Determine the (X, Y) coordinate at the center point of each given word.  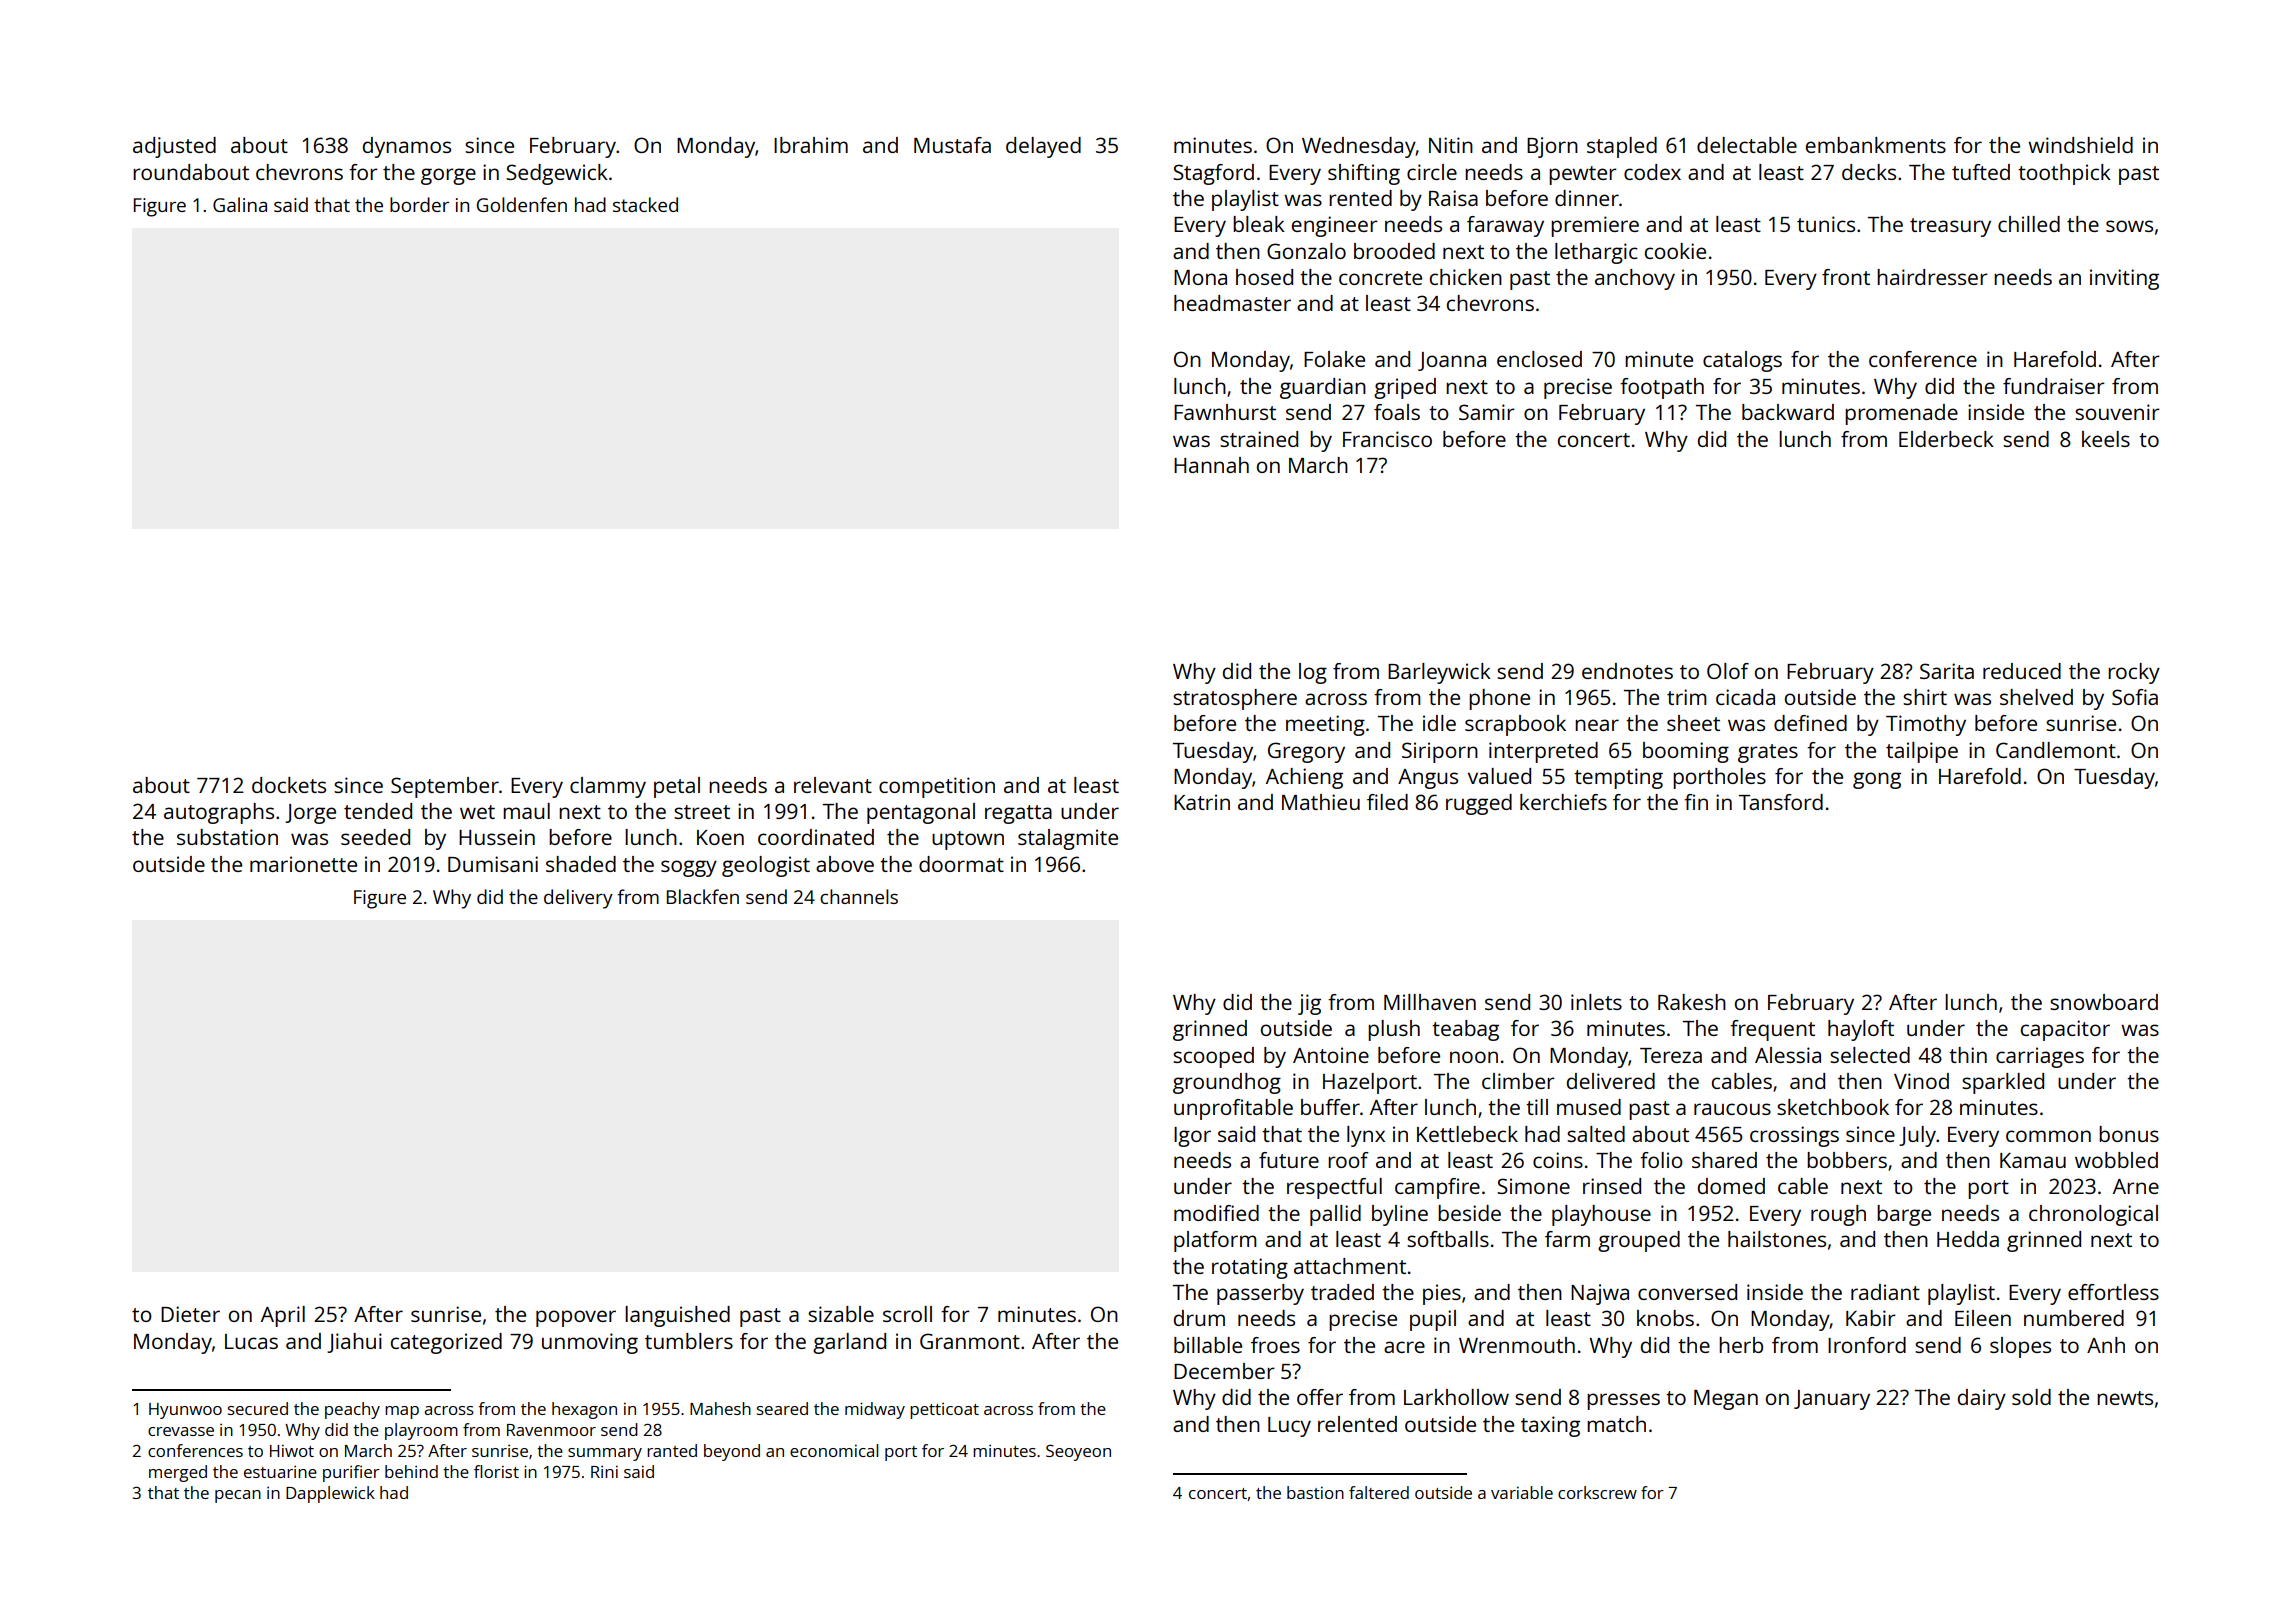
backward (1788, 412)
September (445, 787)
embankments (1876, 145)
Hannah (1211, 465)
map (402, 1412)
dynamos (407, 147)
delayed (1043, 147)
